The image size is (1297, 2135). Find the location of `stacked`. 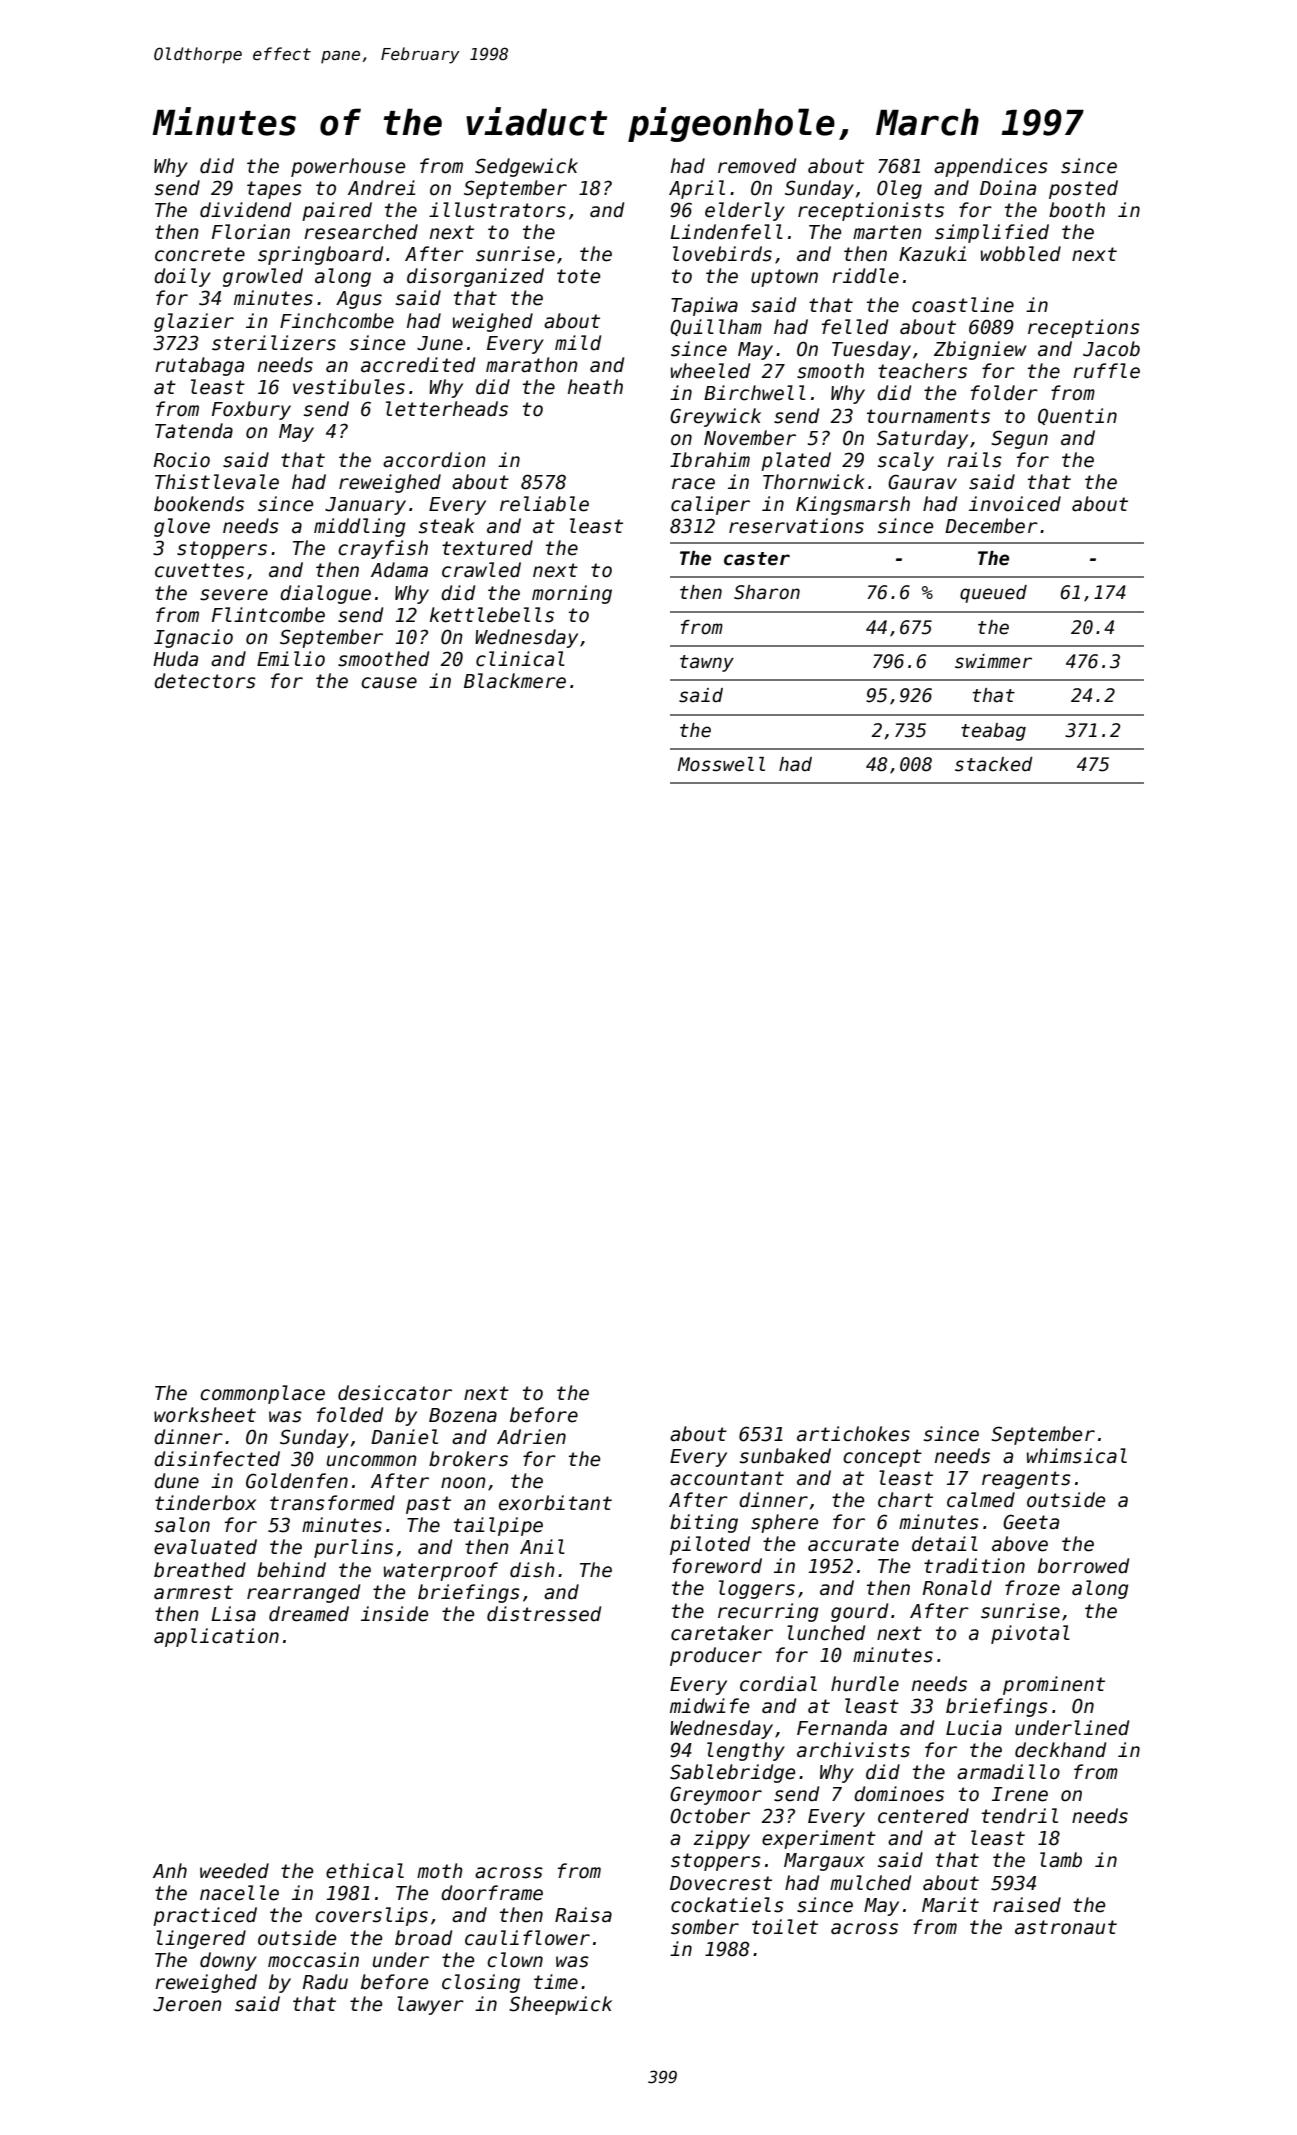

stacked is located at coordinates (994, 764).
